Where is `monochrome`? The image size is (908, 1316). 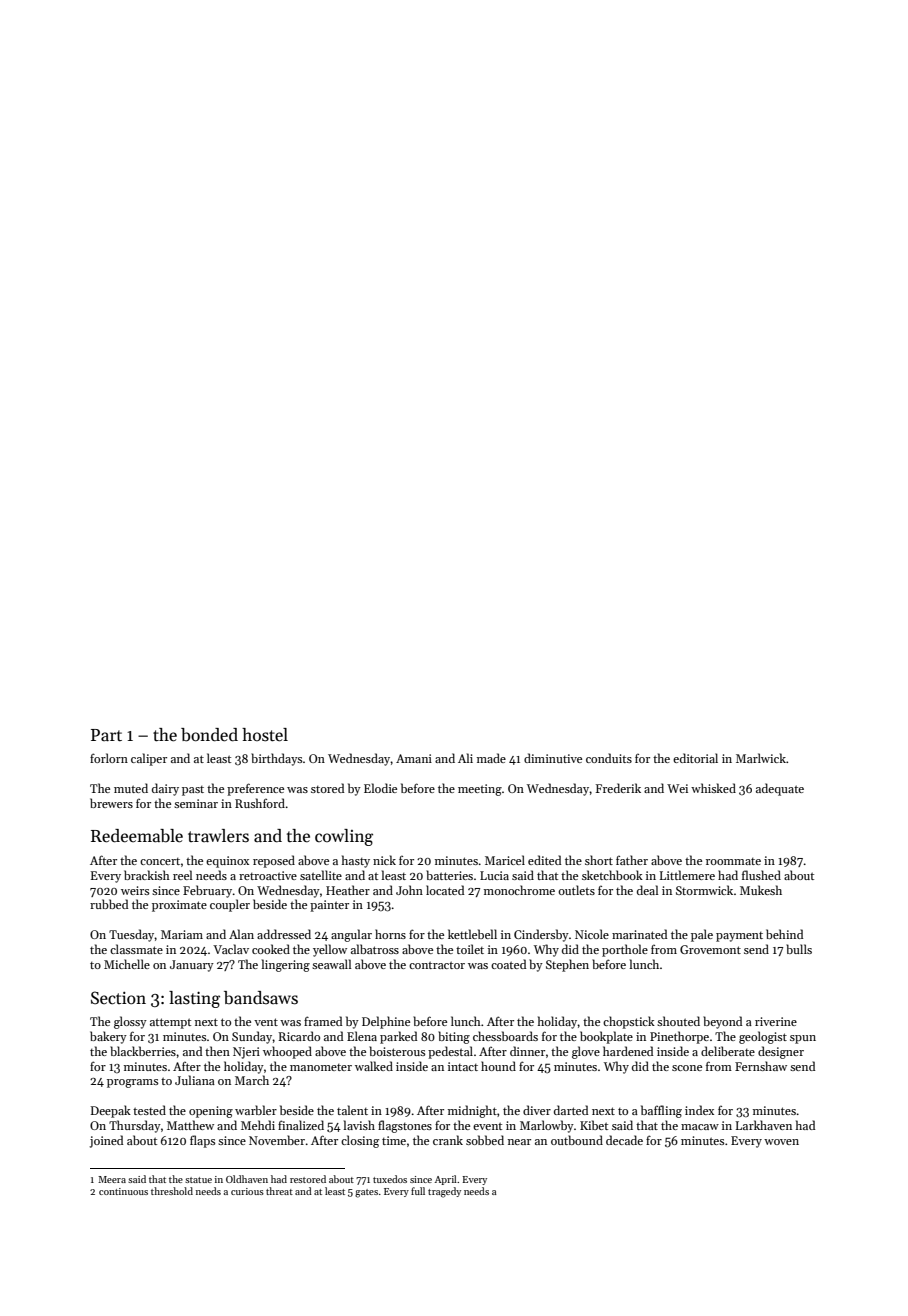 monochrome is located at coordinates (519, 890).
